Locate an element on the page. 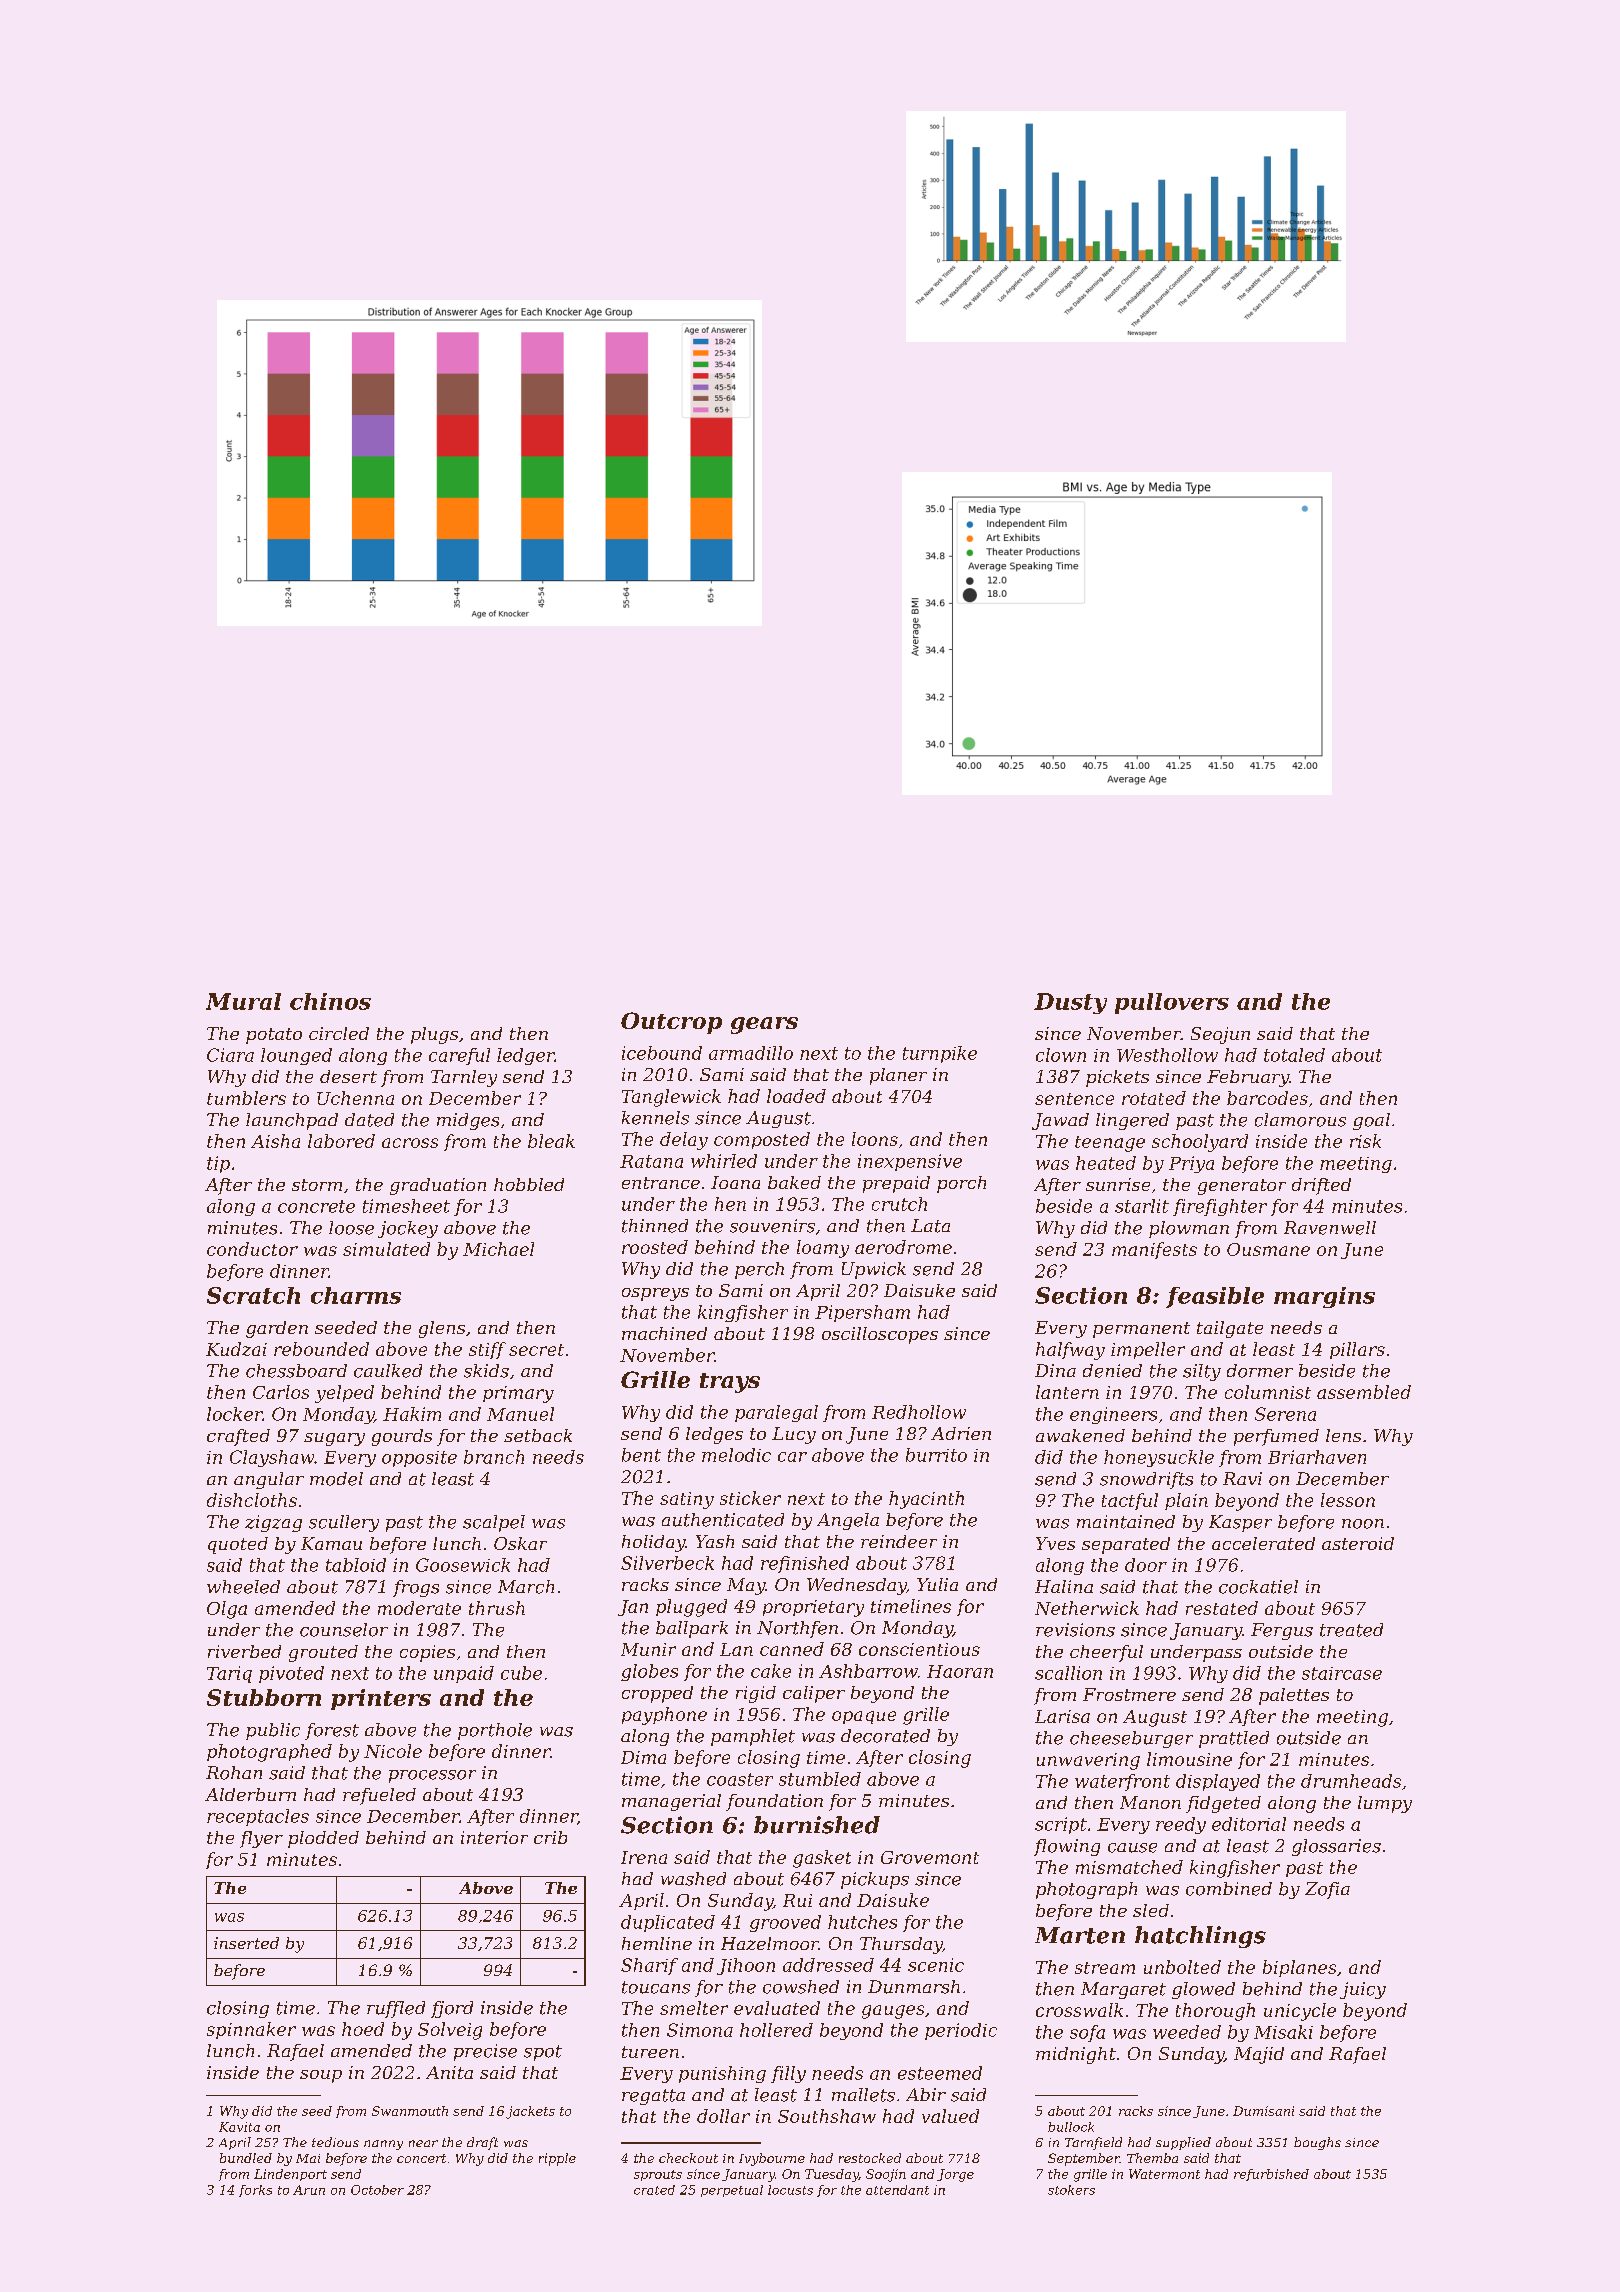 The image size is (1620, 2292). refueled is located at coordinates (379, 1796).
